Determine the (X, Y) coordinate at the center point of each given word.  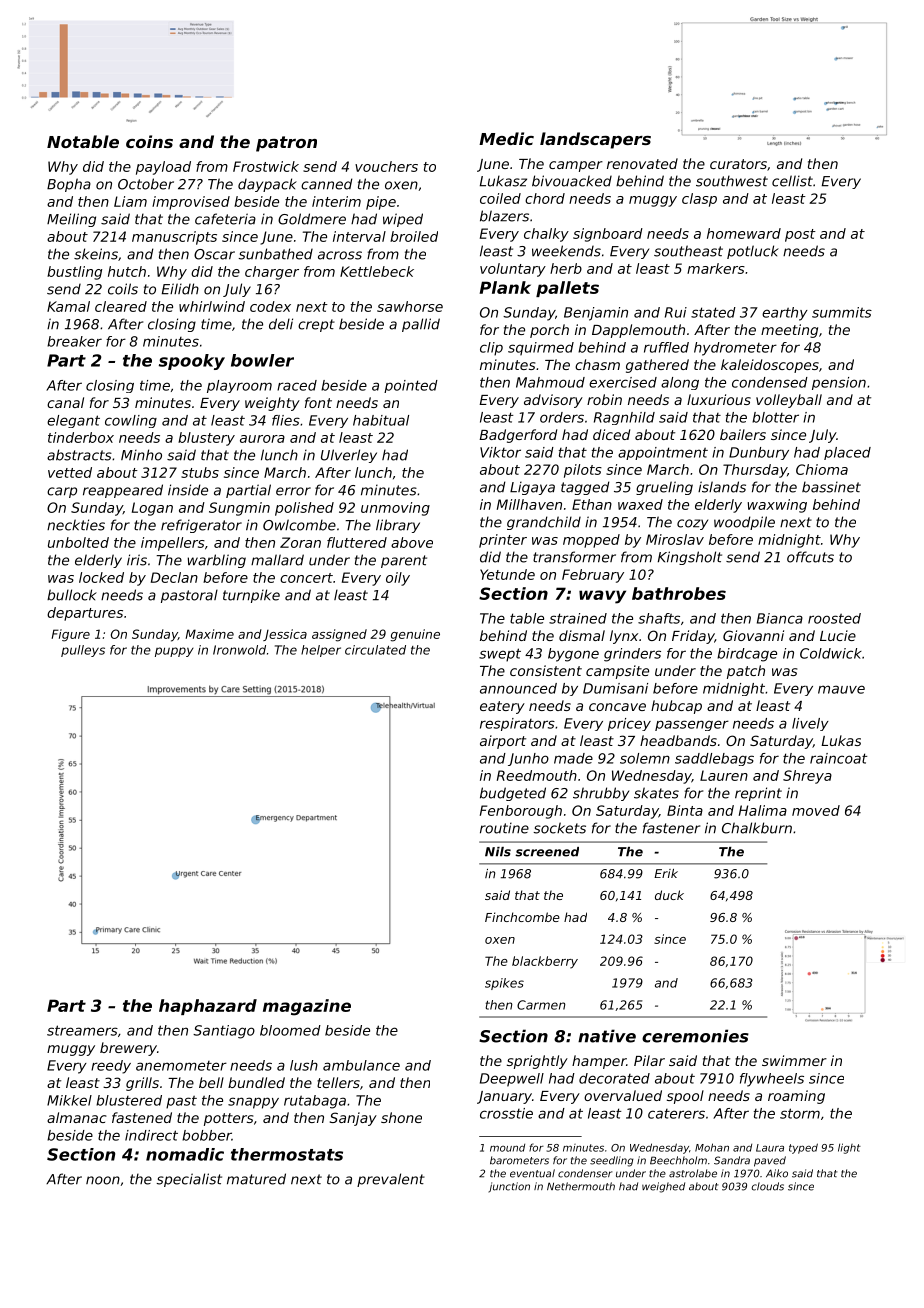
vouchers (386, 166)
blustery (206, 439)
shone (401, 1117)
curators (738, 164)
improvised (191, 203)
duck (669, 895)
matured (256, 1179)
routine (504, 828)
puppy (174, 652)
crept (316, 325)
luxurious (719, 399)
